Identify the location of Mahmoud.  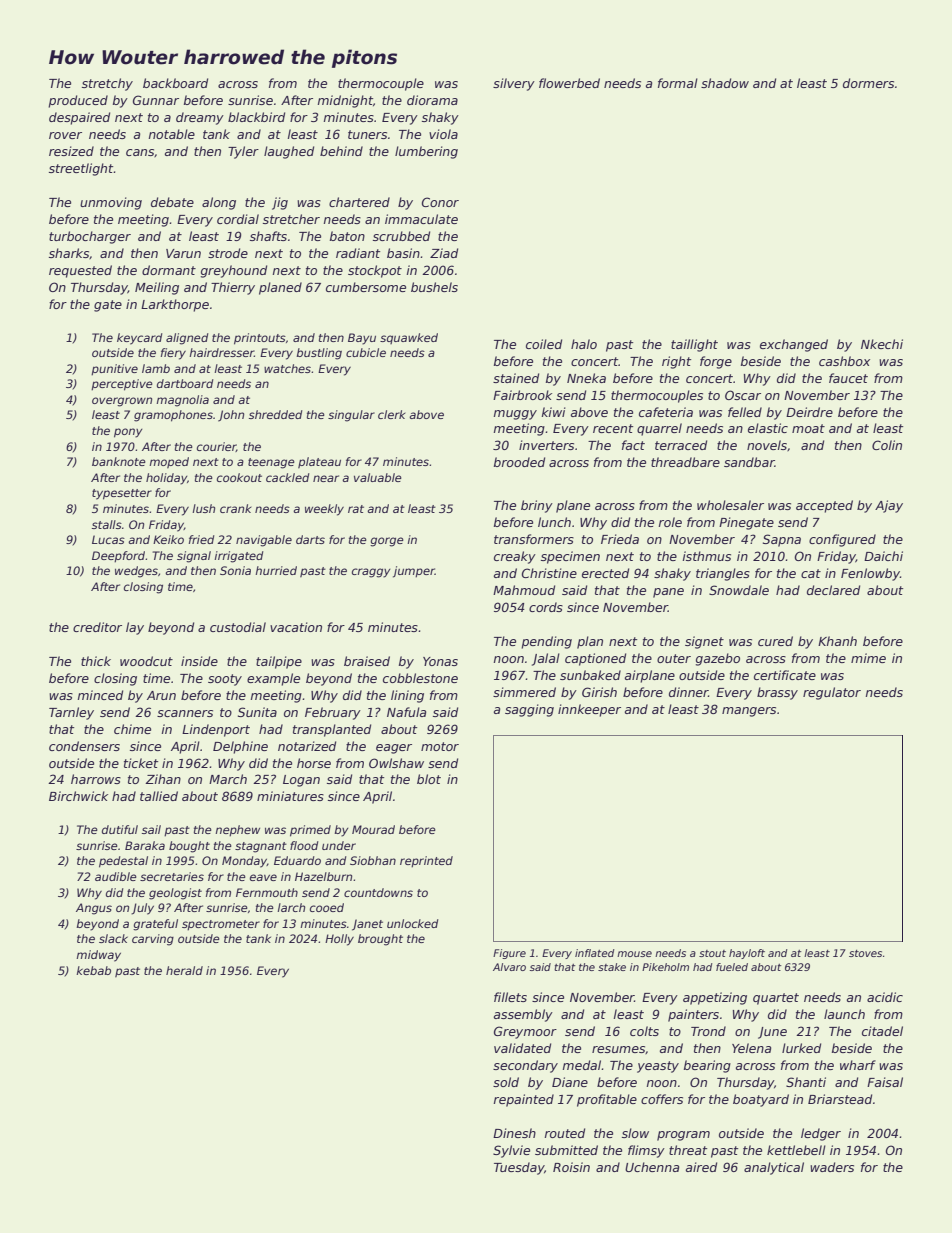
(524, 590).
